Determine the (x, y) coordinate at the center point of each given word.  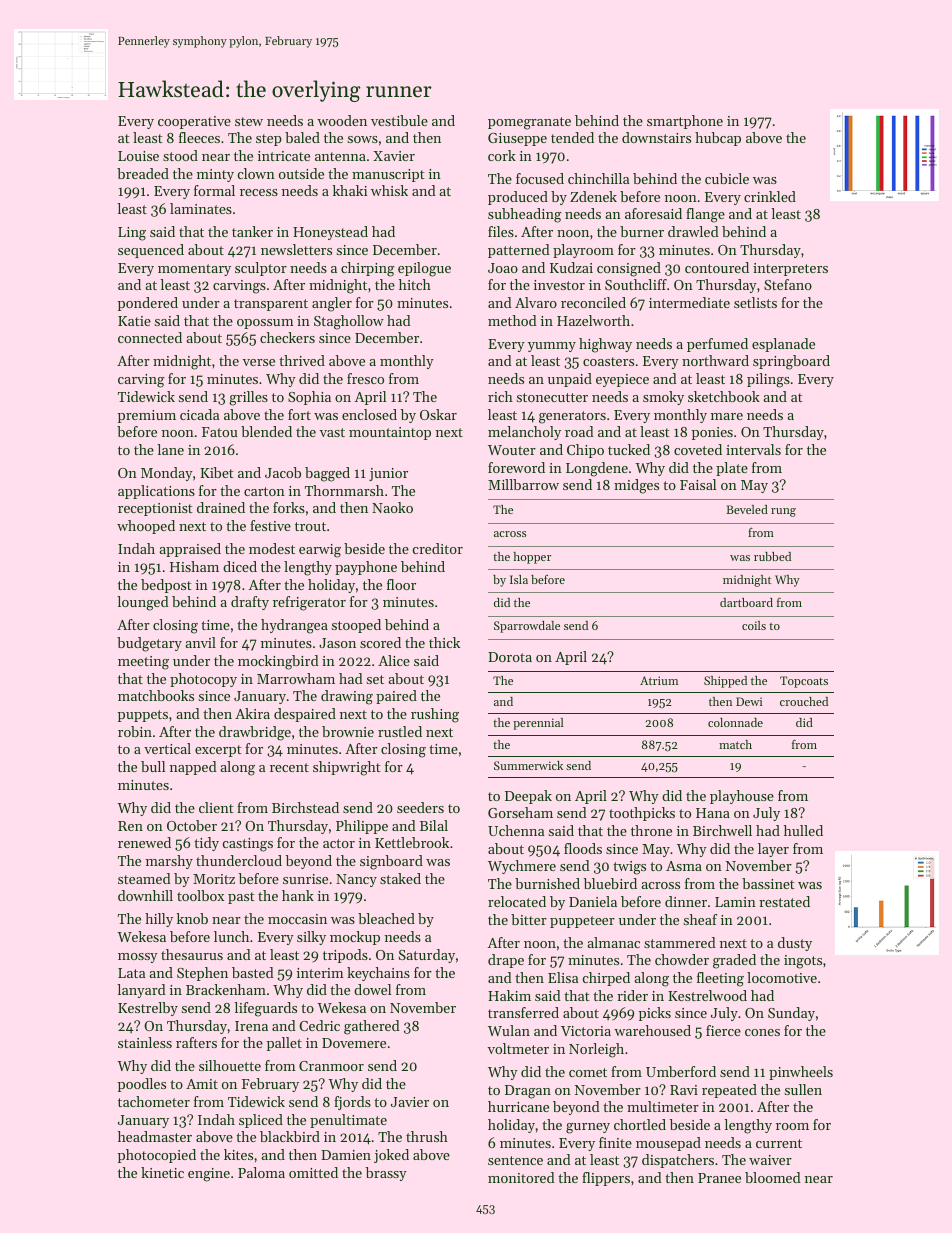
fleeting (720, 979)
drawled (693, 231)
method (512, 320)
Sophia (309, 398)
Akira (252, 713)
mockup (355, 938)
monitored (521, 1177)
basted (253, 972)
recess (259, 192)
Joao (503, 268)
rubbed (772, 556)
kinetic (162, 1172)
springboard (791, 362)
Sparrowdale (527, 627)
